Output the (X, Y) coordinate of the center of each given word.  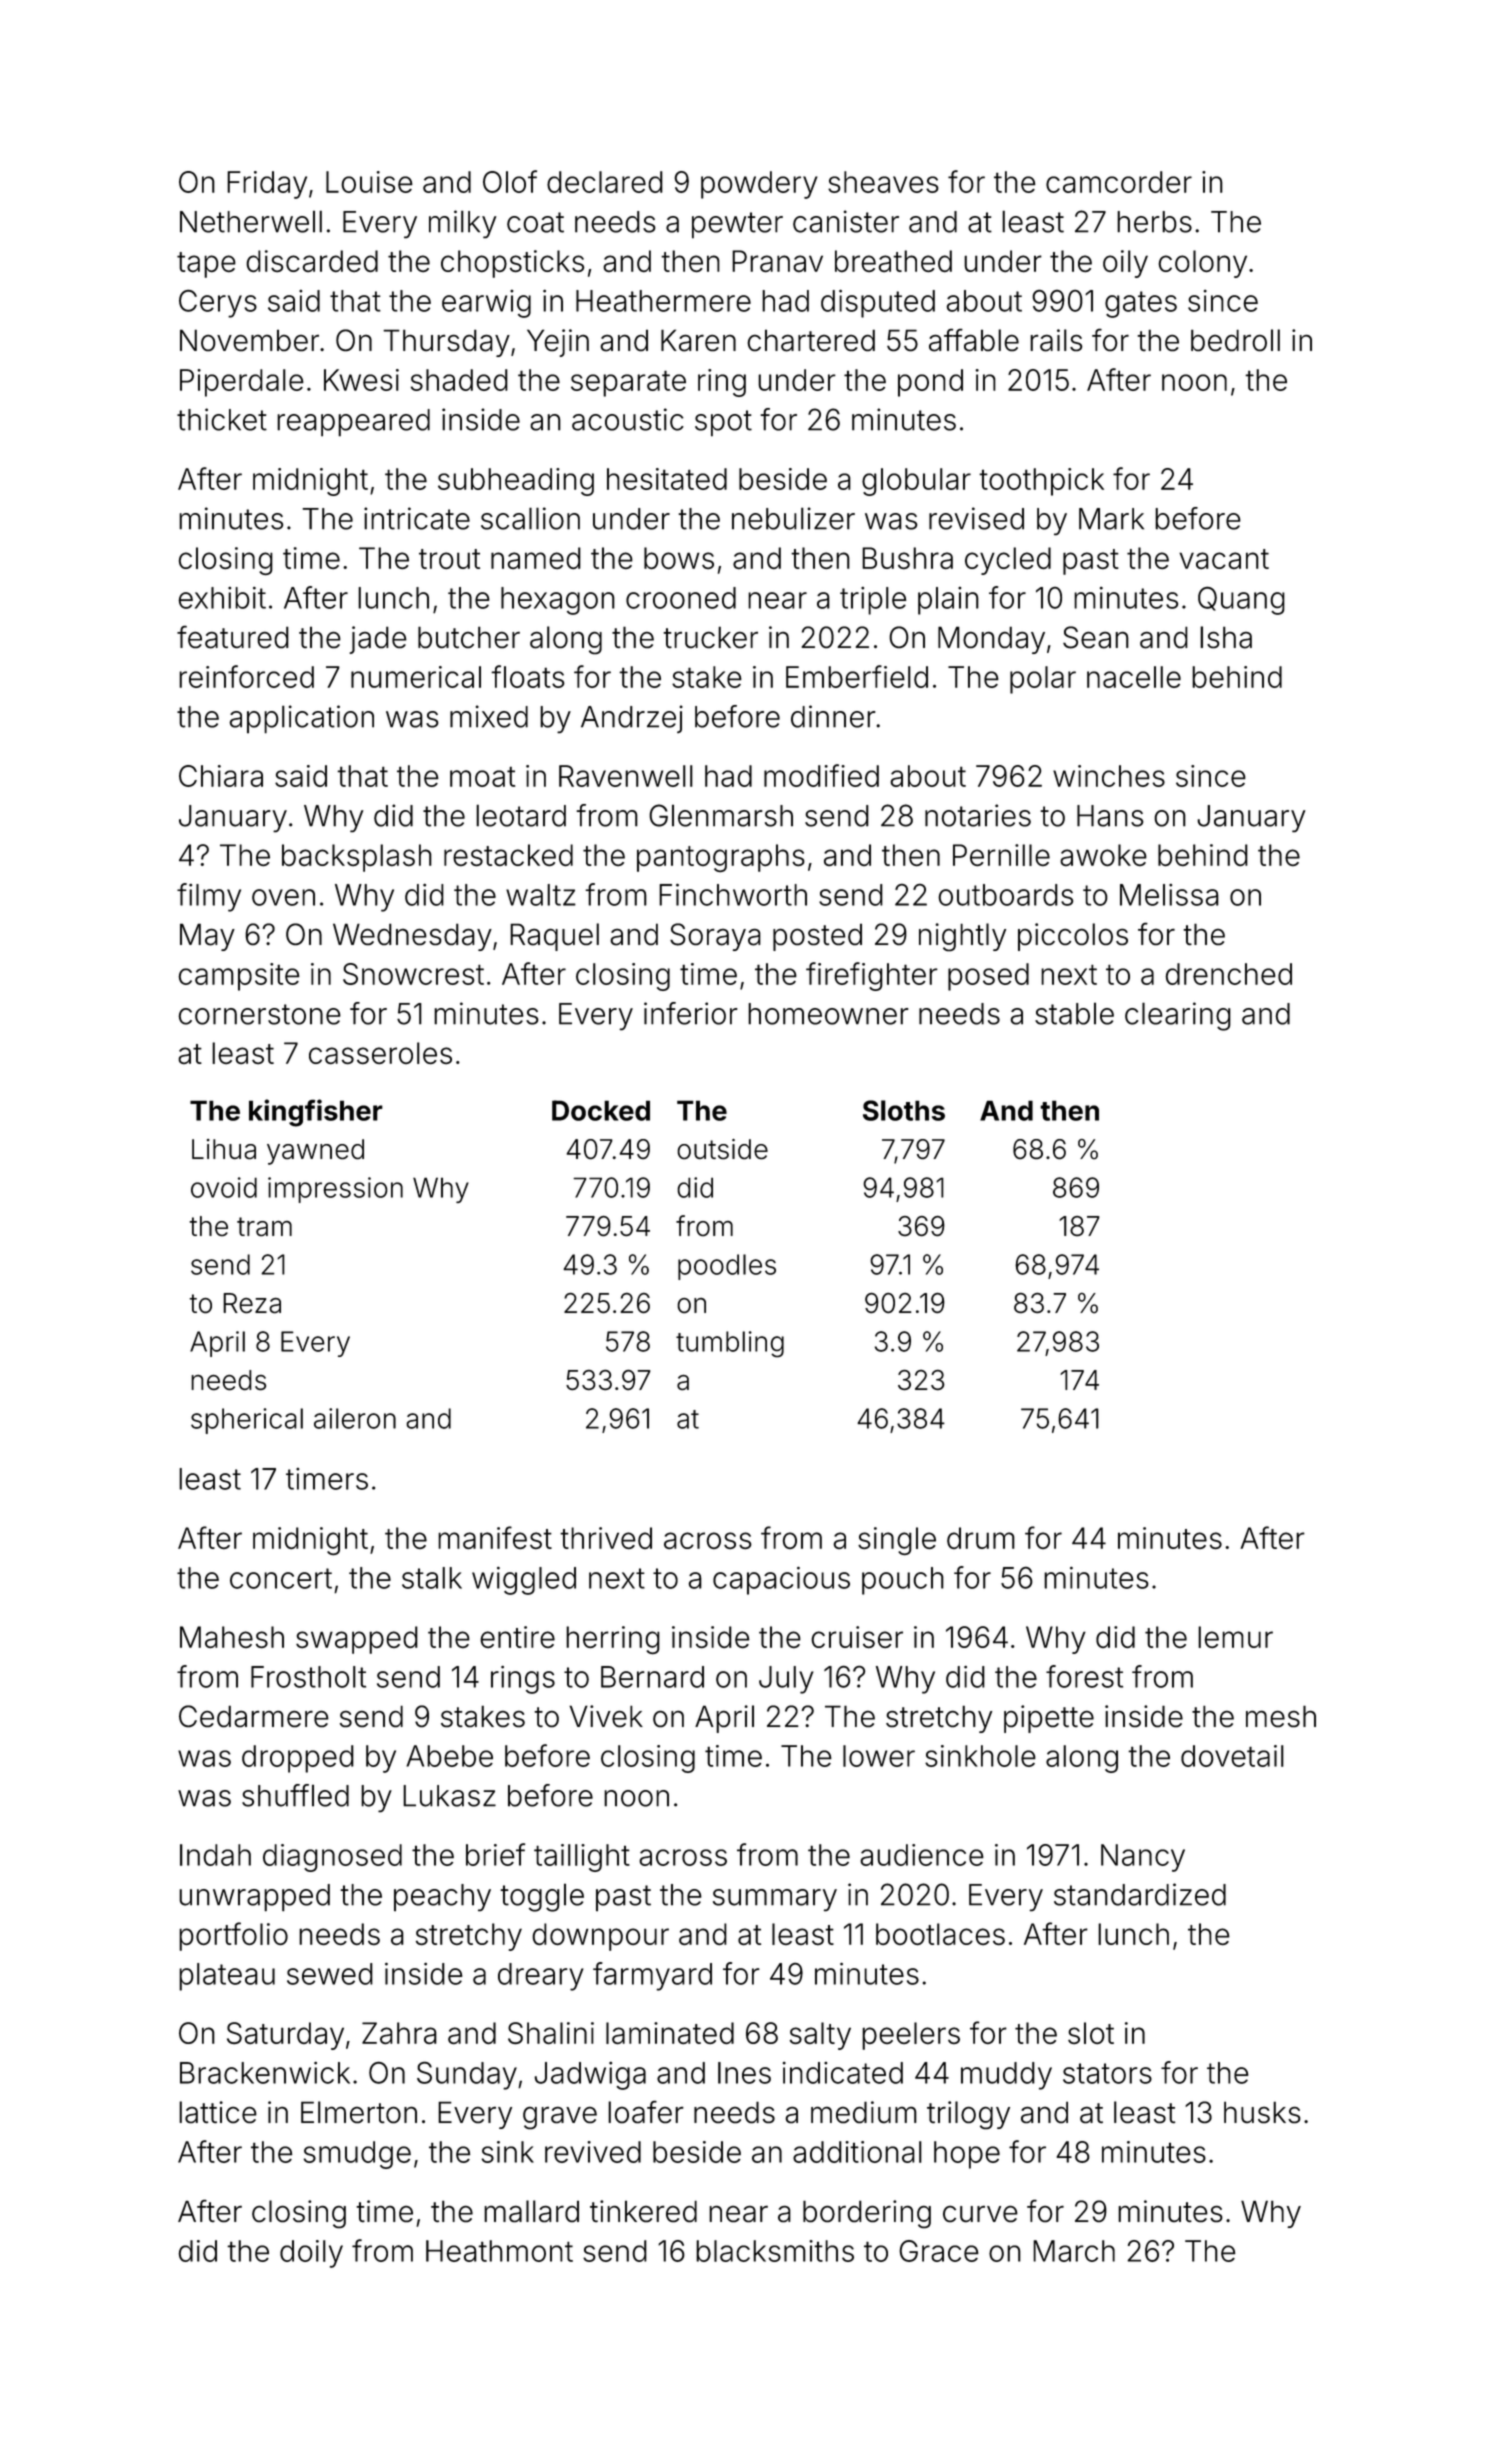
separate (628, 383)
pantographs (720, 858)
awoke (1103, 855)
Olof (510, 181)
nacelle (1134, 677)
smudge (357, 2155)
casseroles (380, 1053)
